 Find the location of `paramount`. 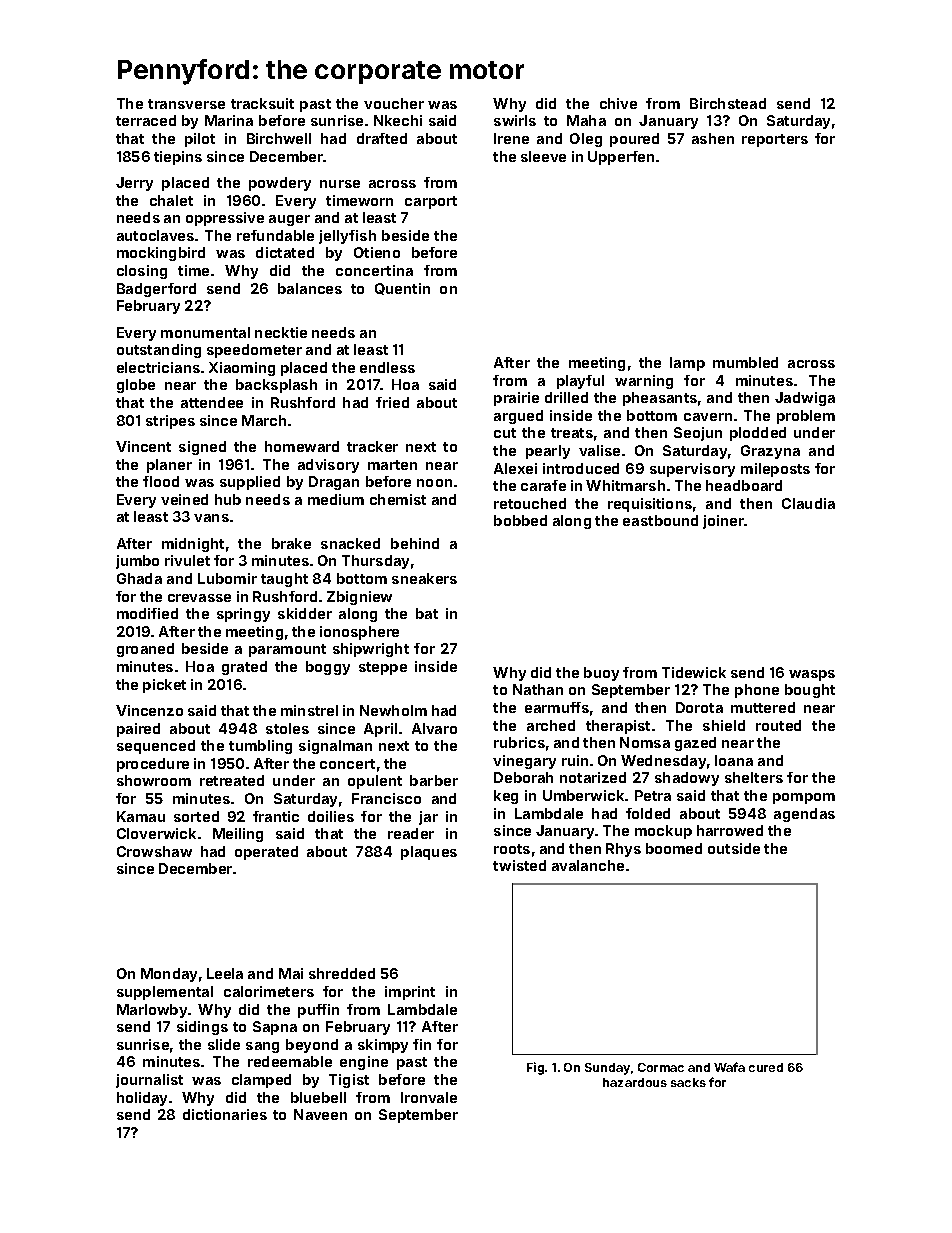

paramount is located at coordinates (287, 650).
